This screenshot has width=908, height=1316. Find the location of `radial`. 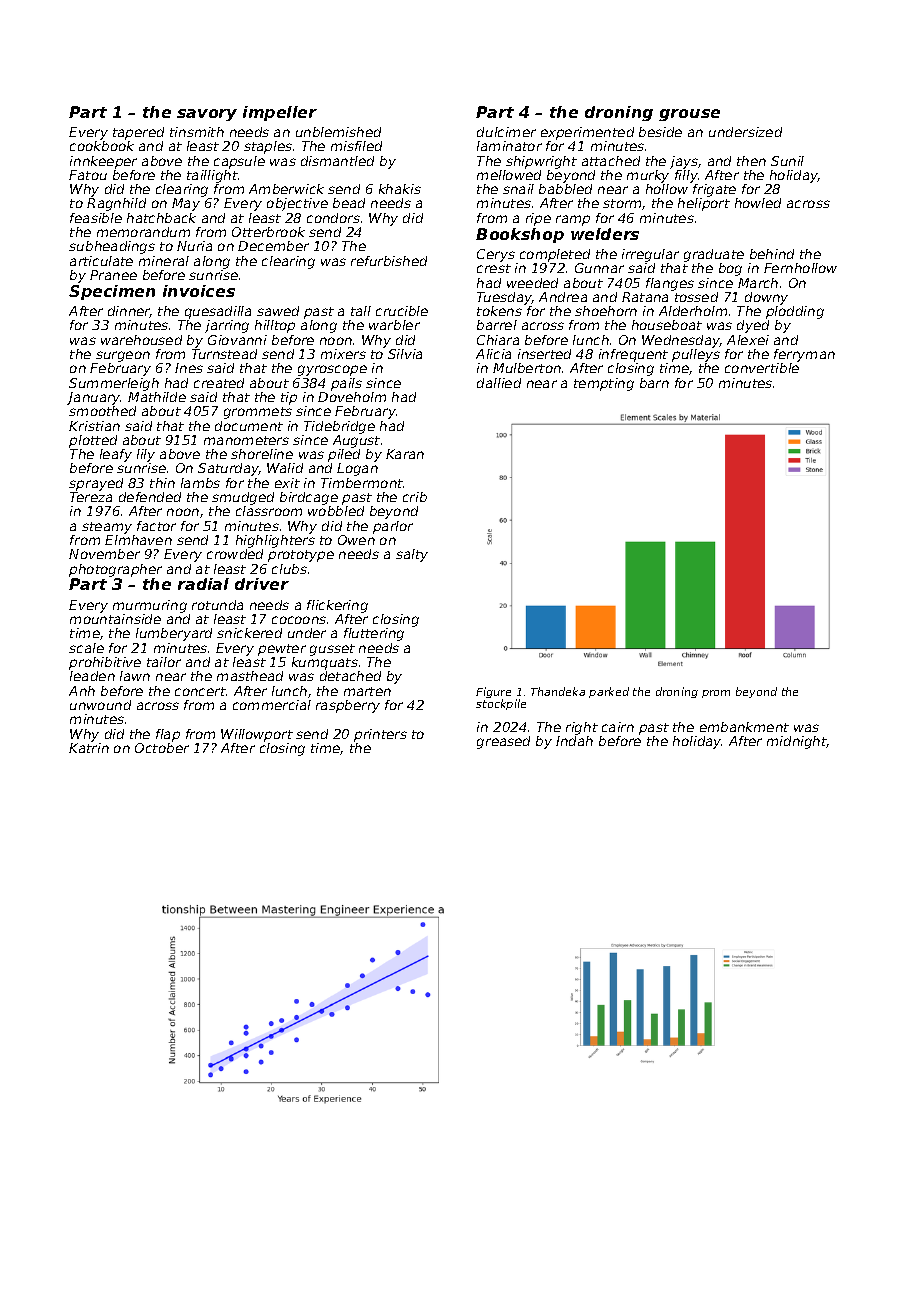

radial is located at coordinates (203, 584).
